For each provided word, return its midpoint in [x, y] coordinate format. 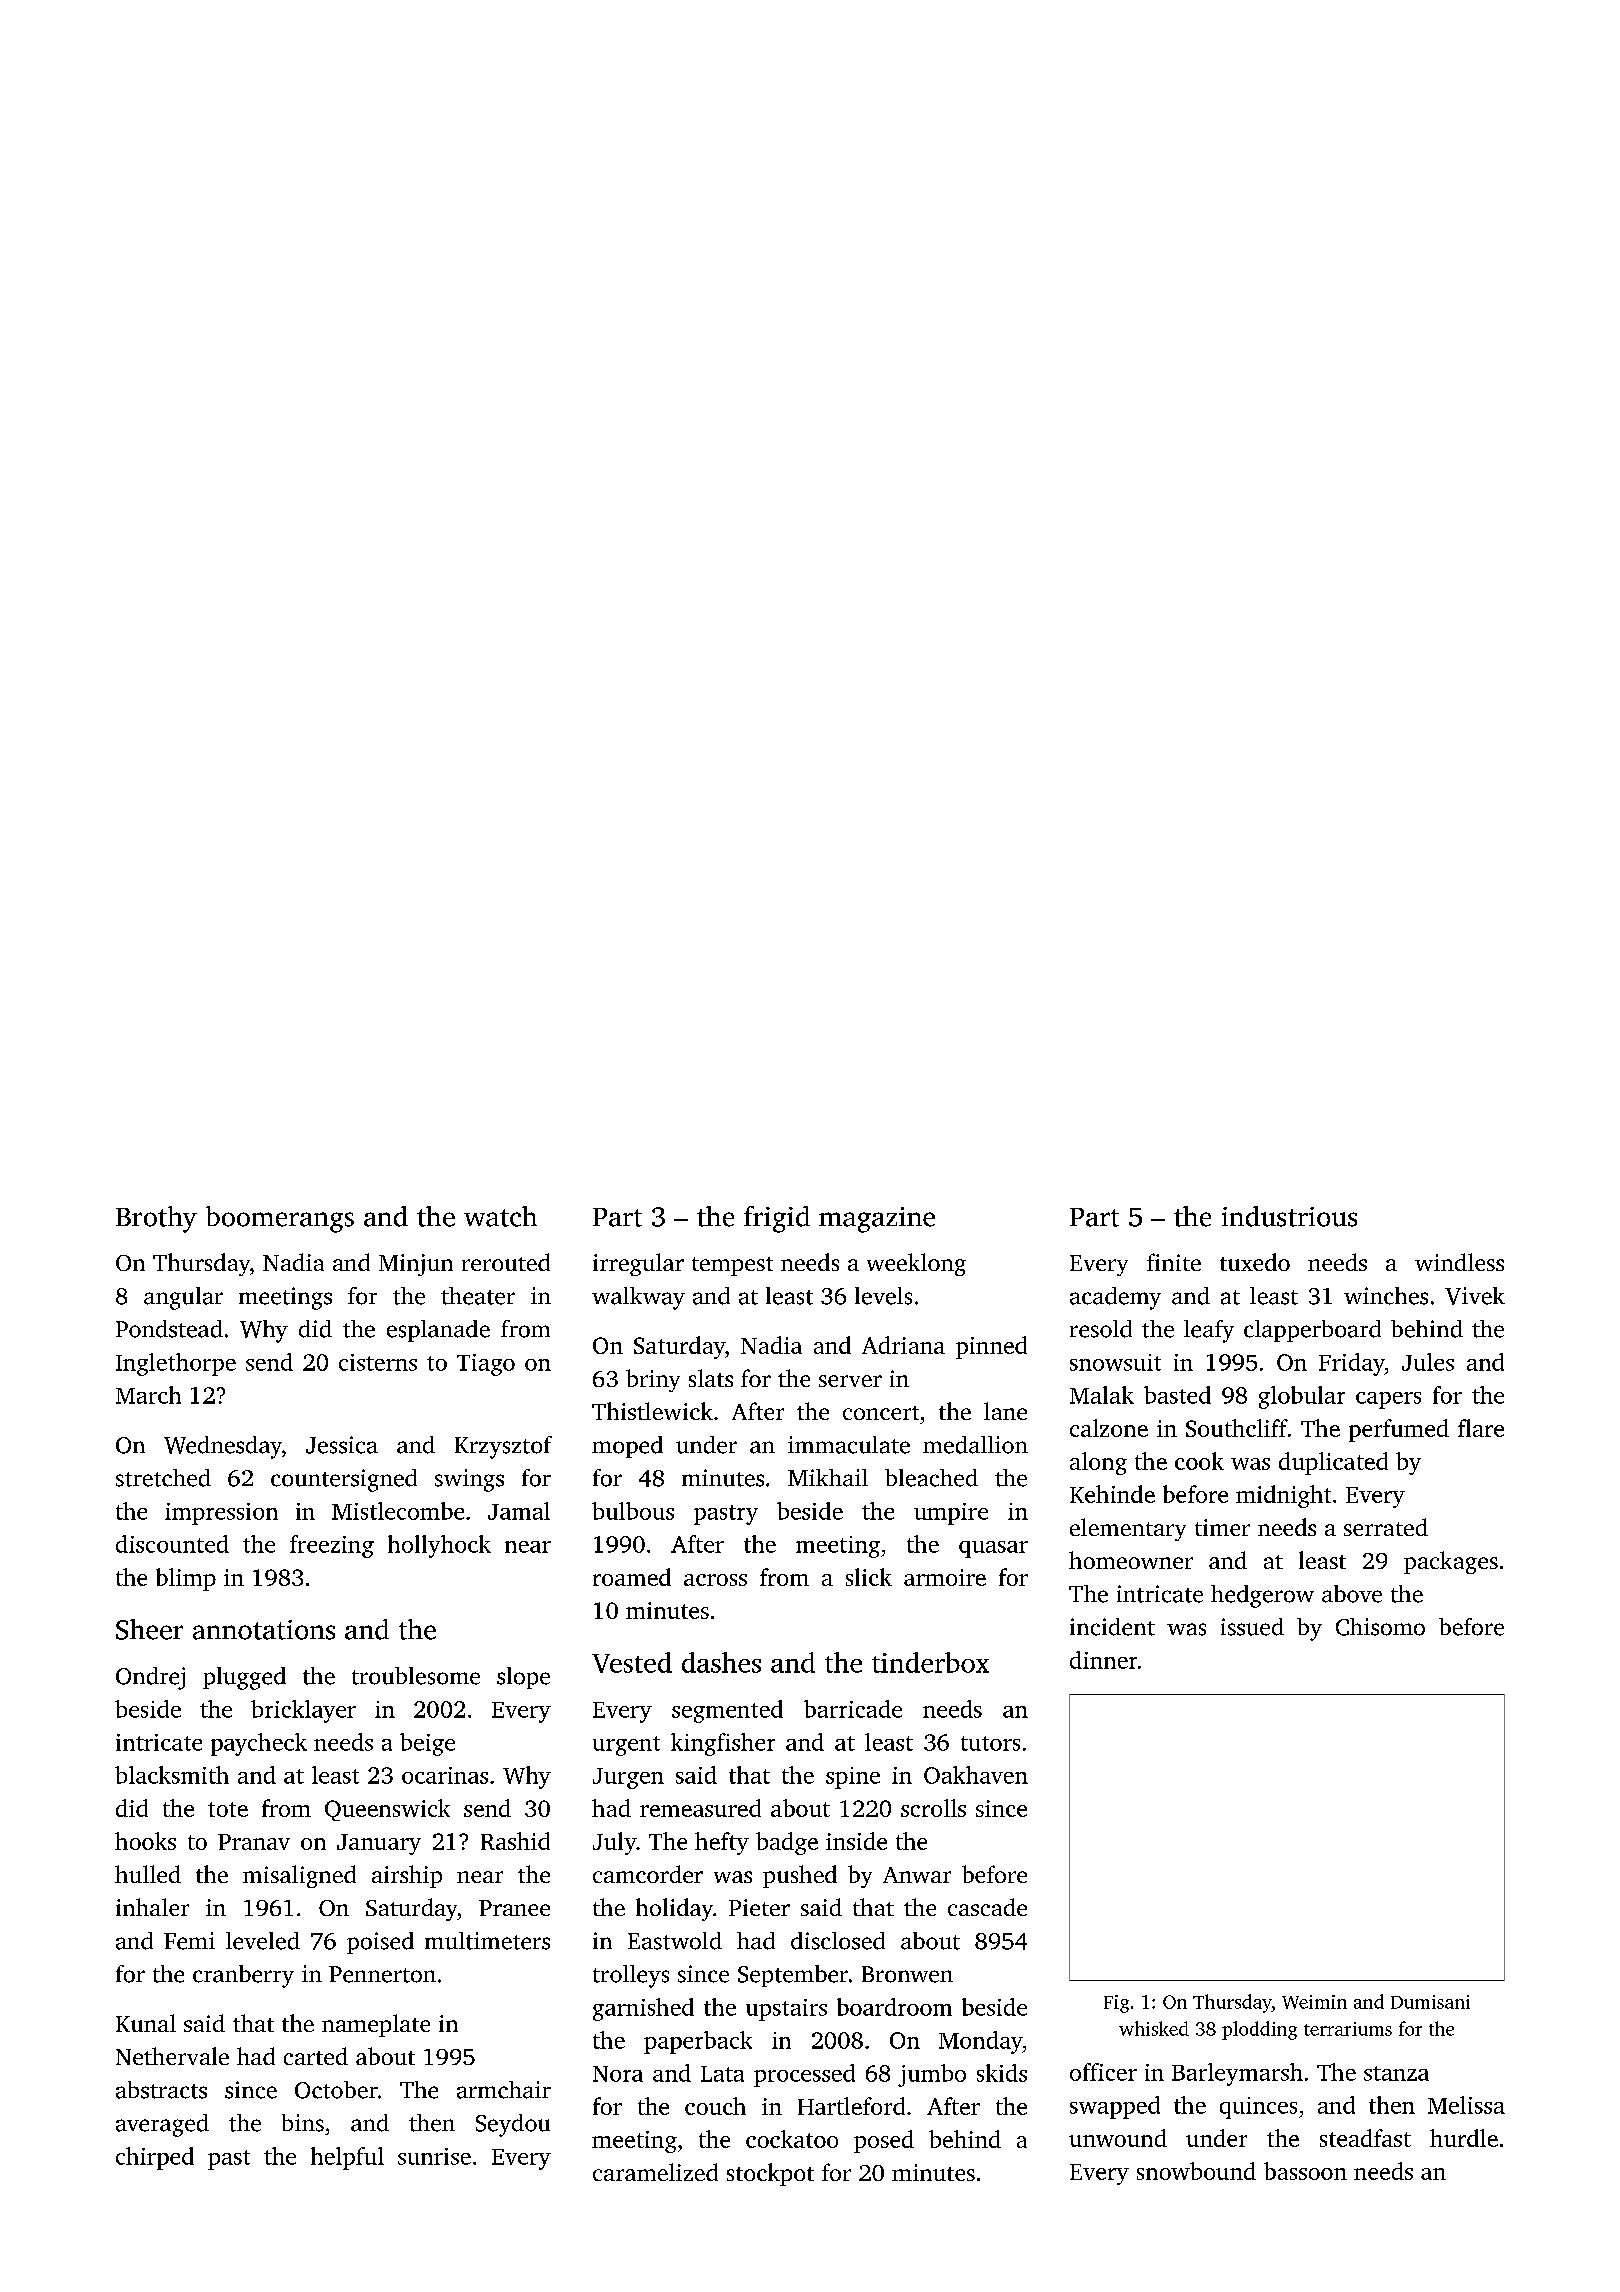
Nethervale [172, 2056]
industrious [1289, 1216]
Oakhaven [976, 1775]
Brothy [156, 1219]
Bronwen [907, 1974]
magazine [877, 1220]
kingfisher [723, 1744]
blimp [186, 1579]
